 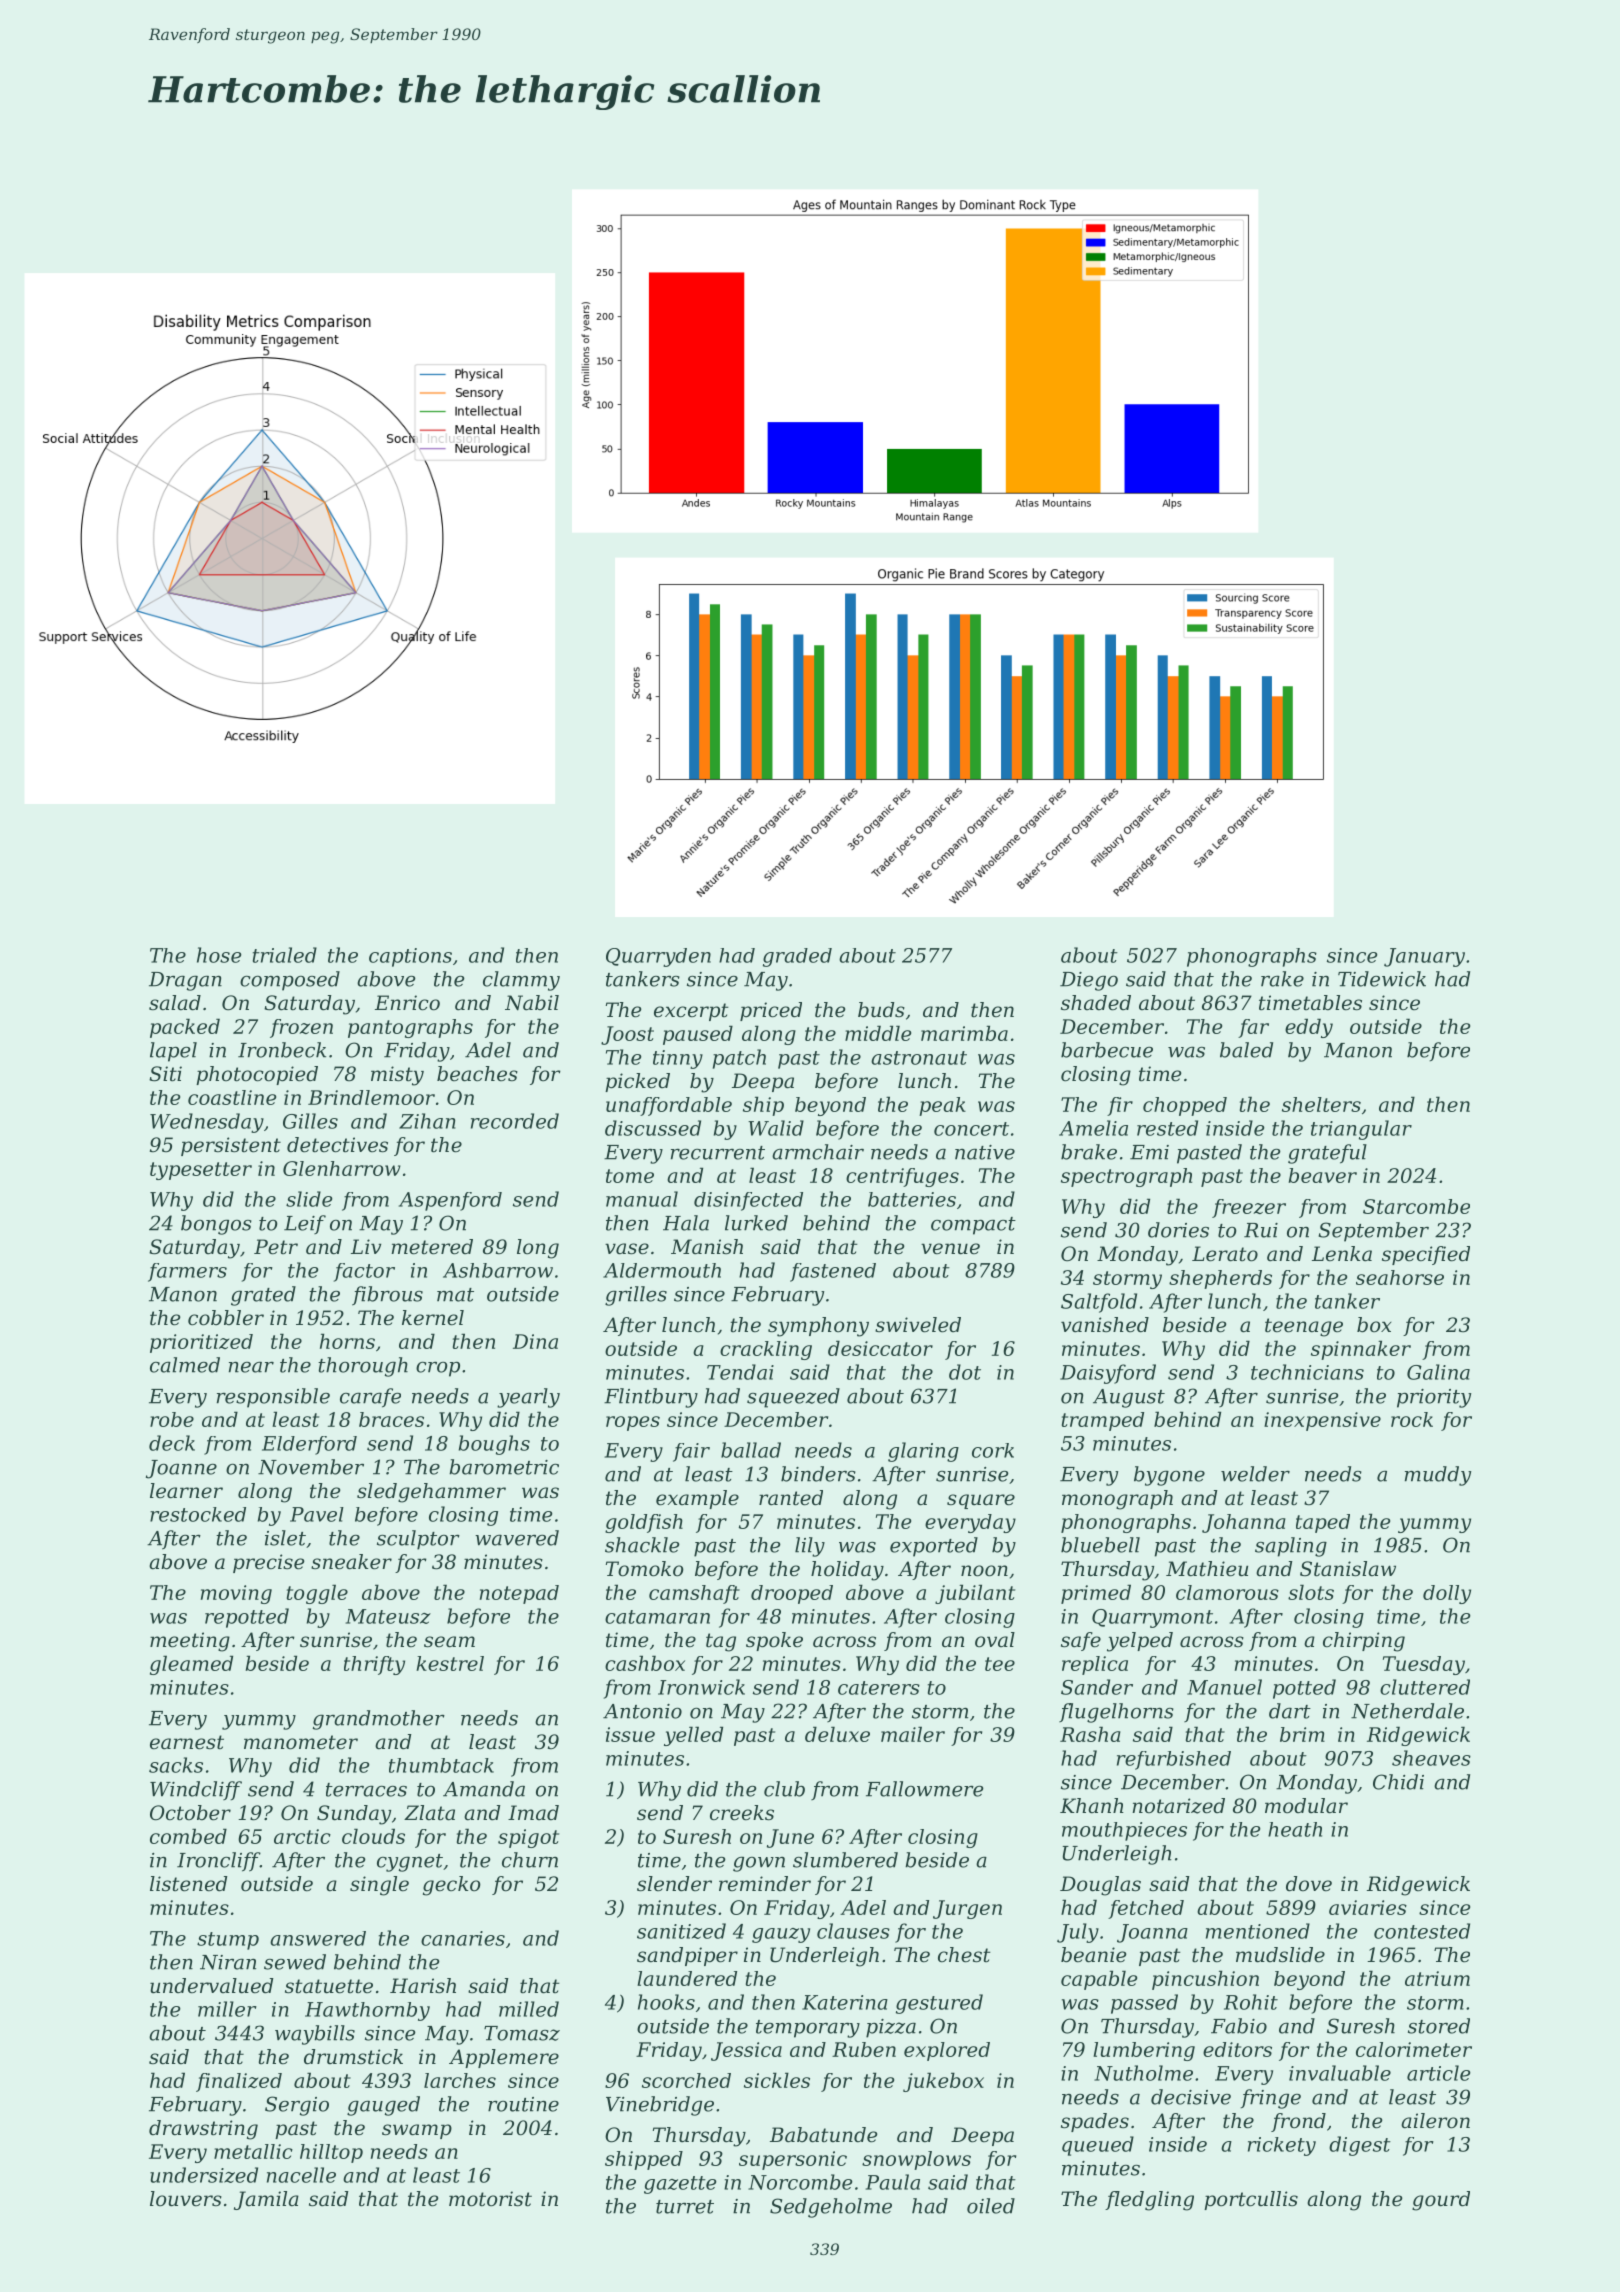 I want to click on metered, so click(x=432, y=1247).
